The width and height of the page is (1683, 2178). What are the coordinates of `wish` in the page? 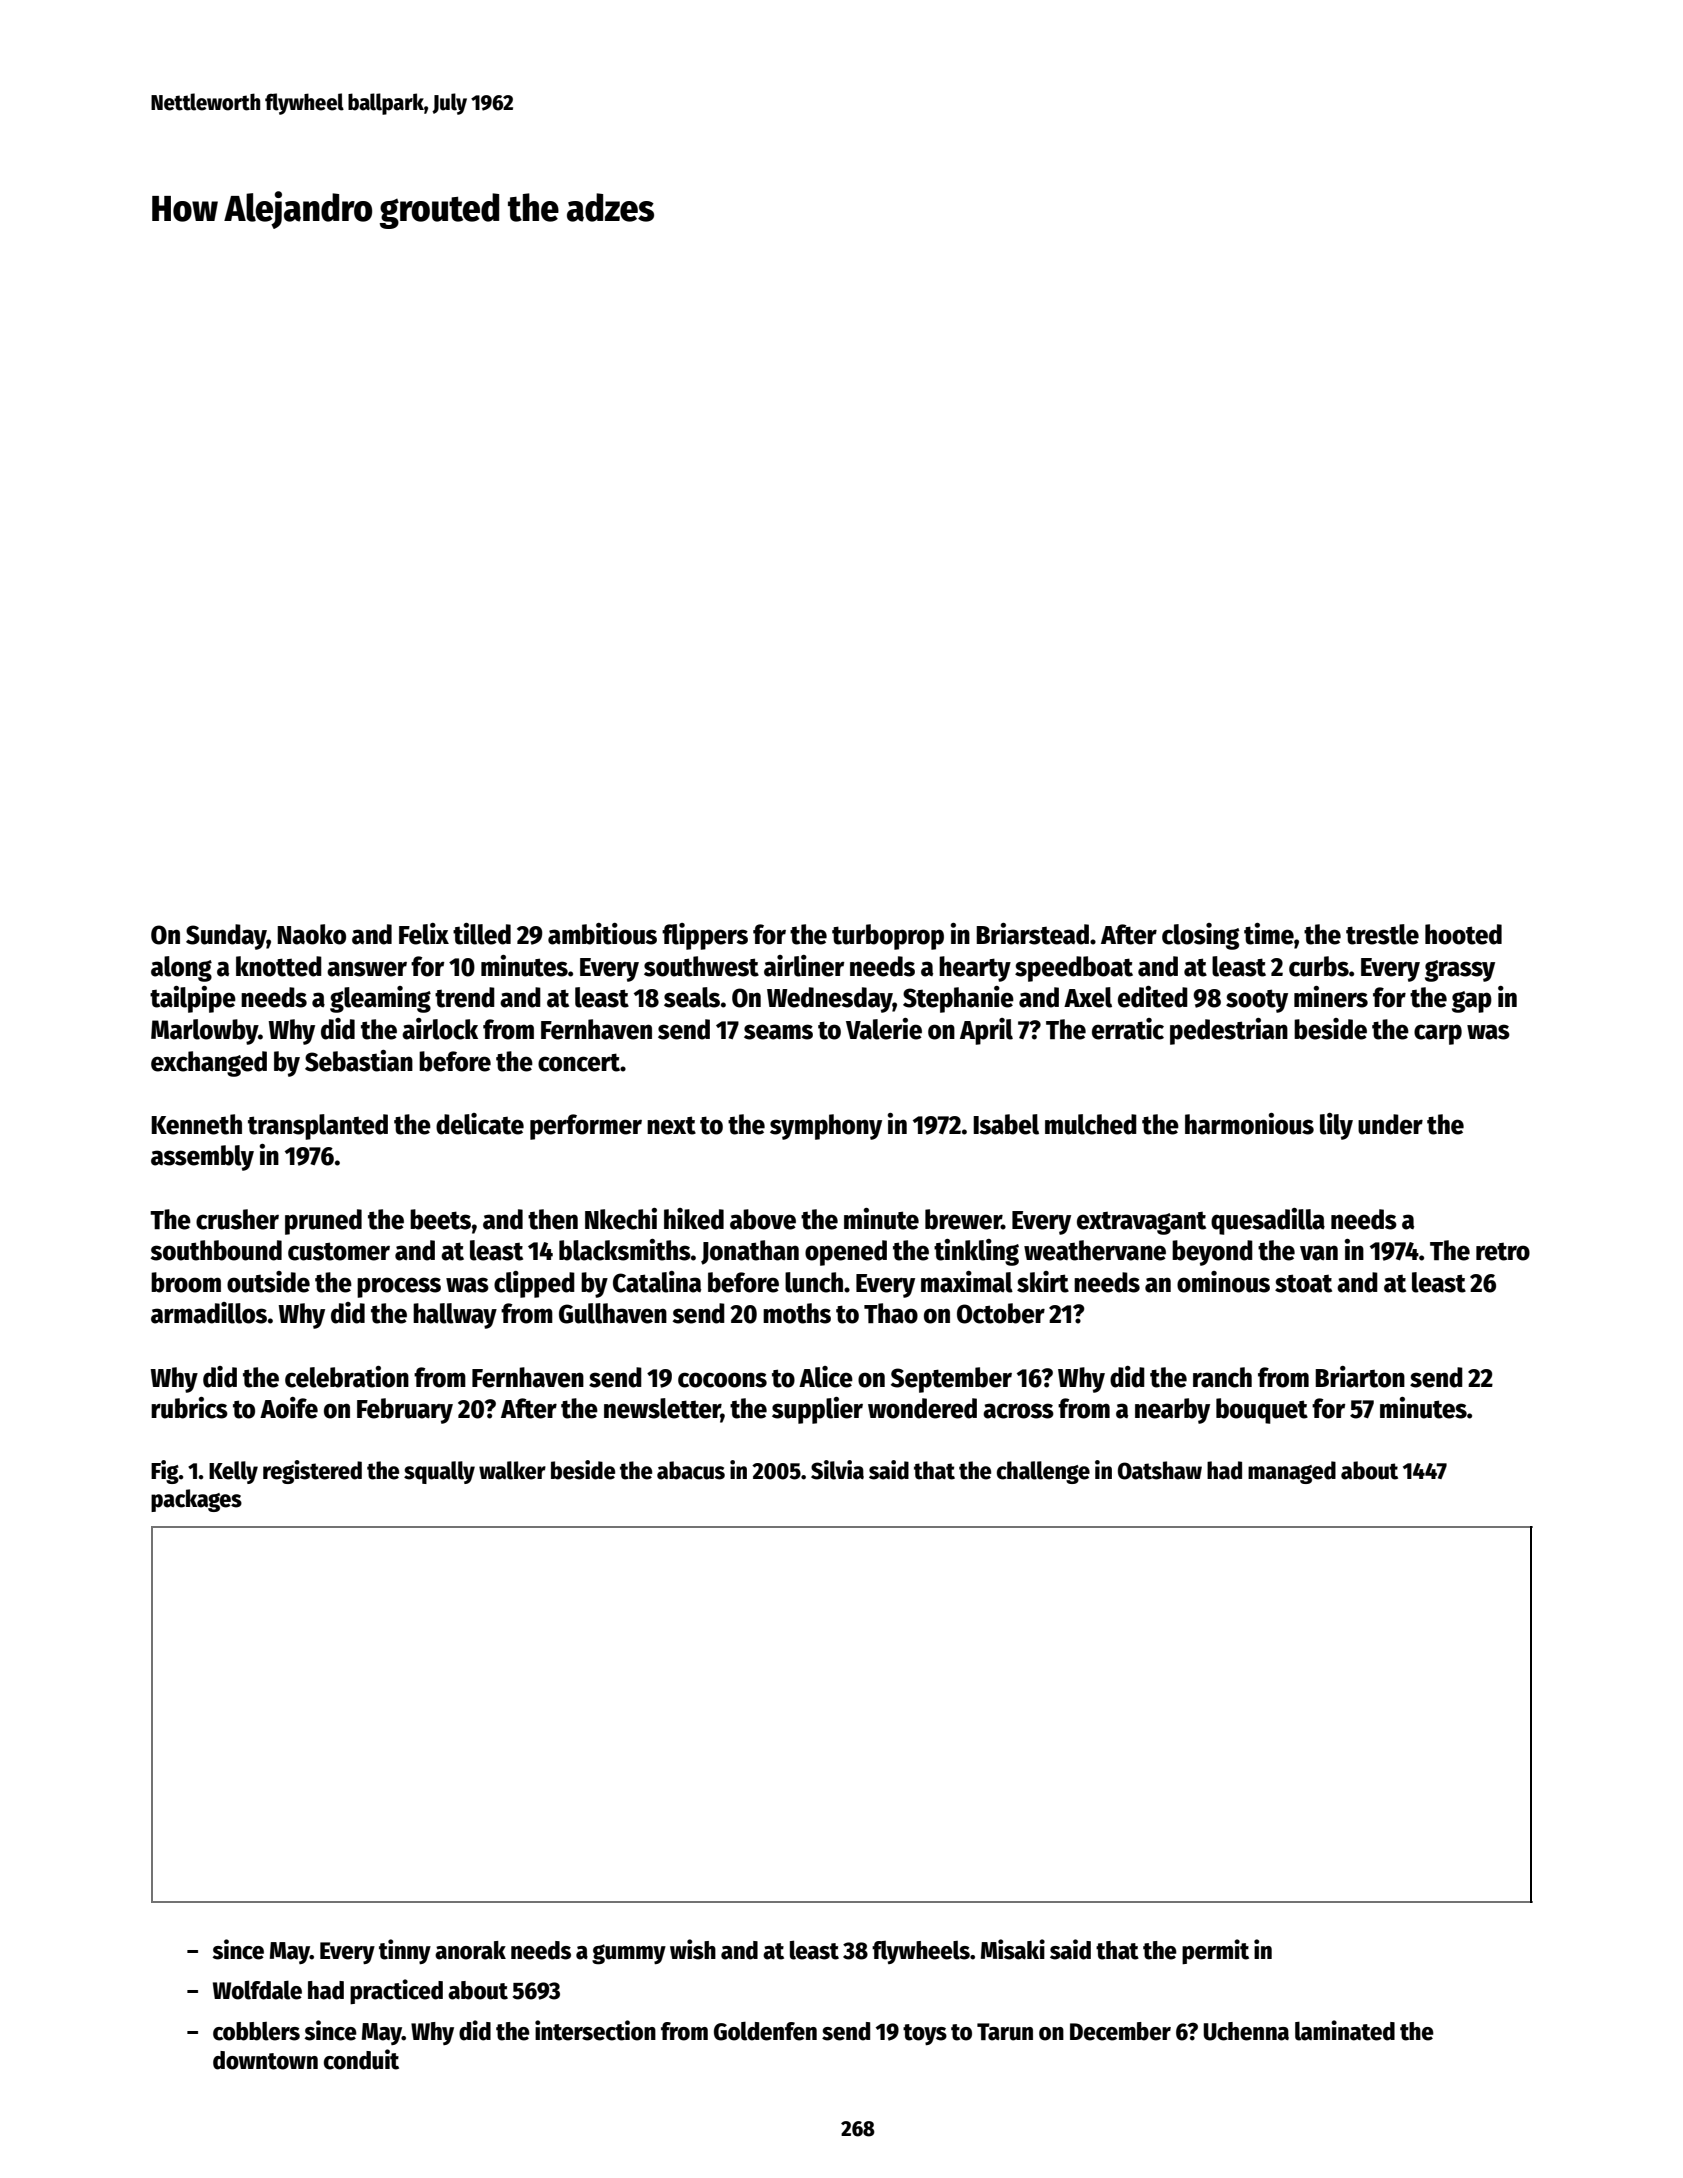 It's located at (693, 1949).
